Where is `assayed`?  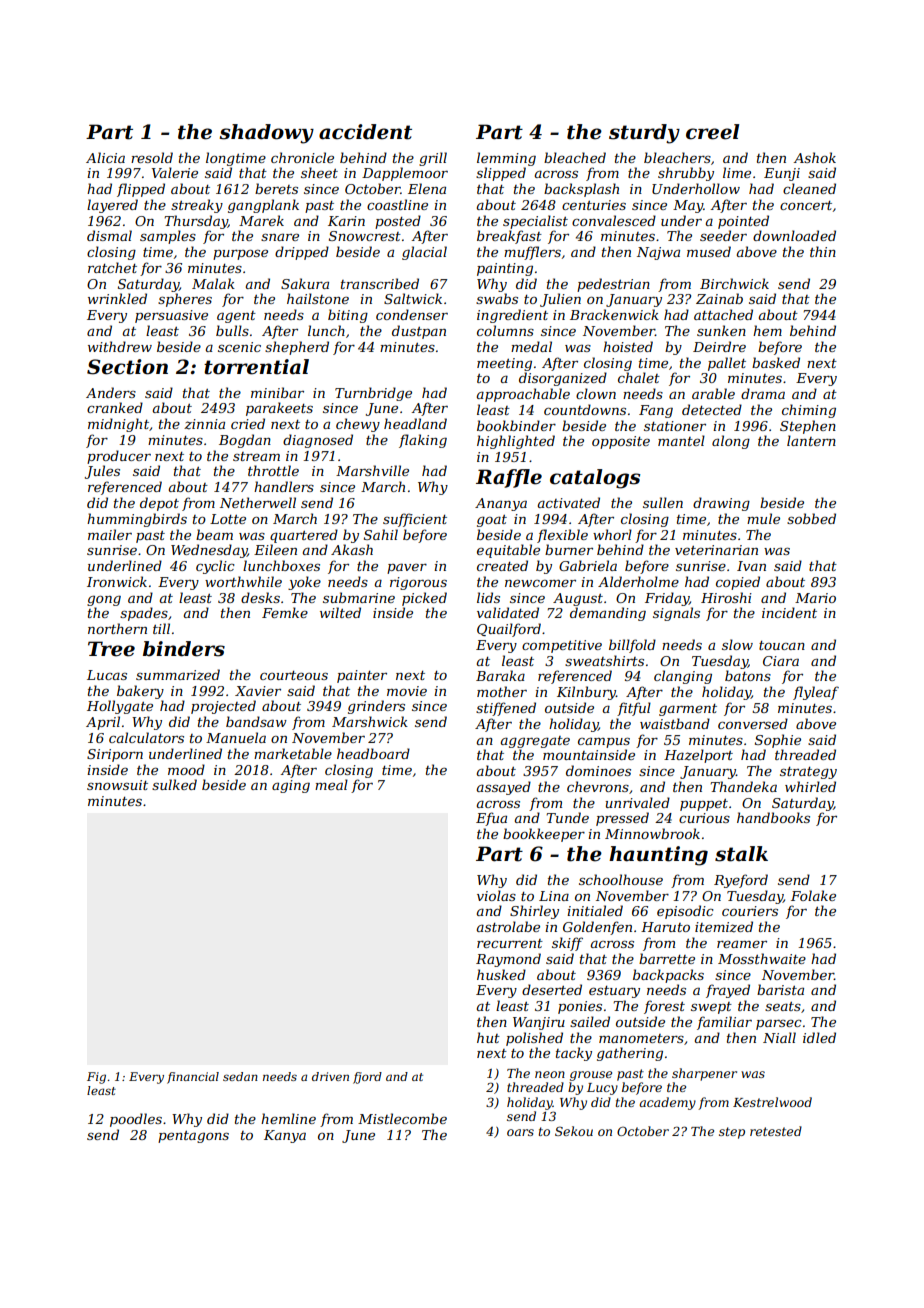 assayed is located at coordinates (504, 788).
